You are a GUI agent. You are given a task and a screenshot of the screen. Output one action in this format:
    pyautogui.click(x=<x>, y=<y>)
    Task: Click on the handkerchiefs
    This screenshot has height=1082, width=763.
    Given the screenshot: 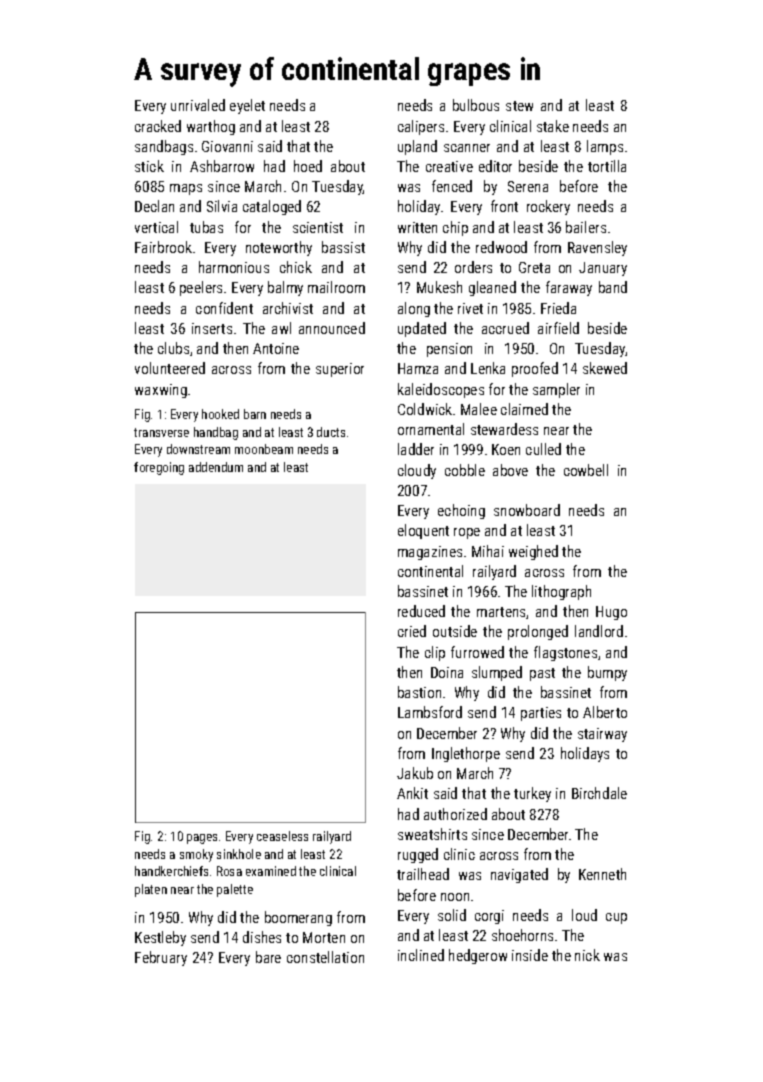 What is the action you would take?
    pyautogui.click(x=171, y=871)
